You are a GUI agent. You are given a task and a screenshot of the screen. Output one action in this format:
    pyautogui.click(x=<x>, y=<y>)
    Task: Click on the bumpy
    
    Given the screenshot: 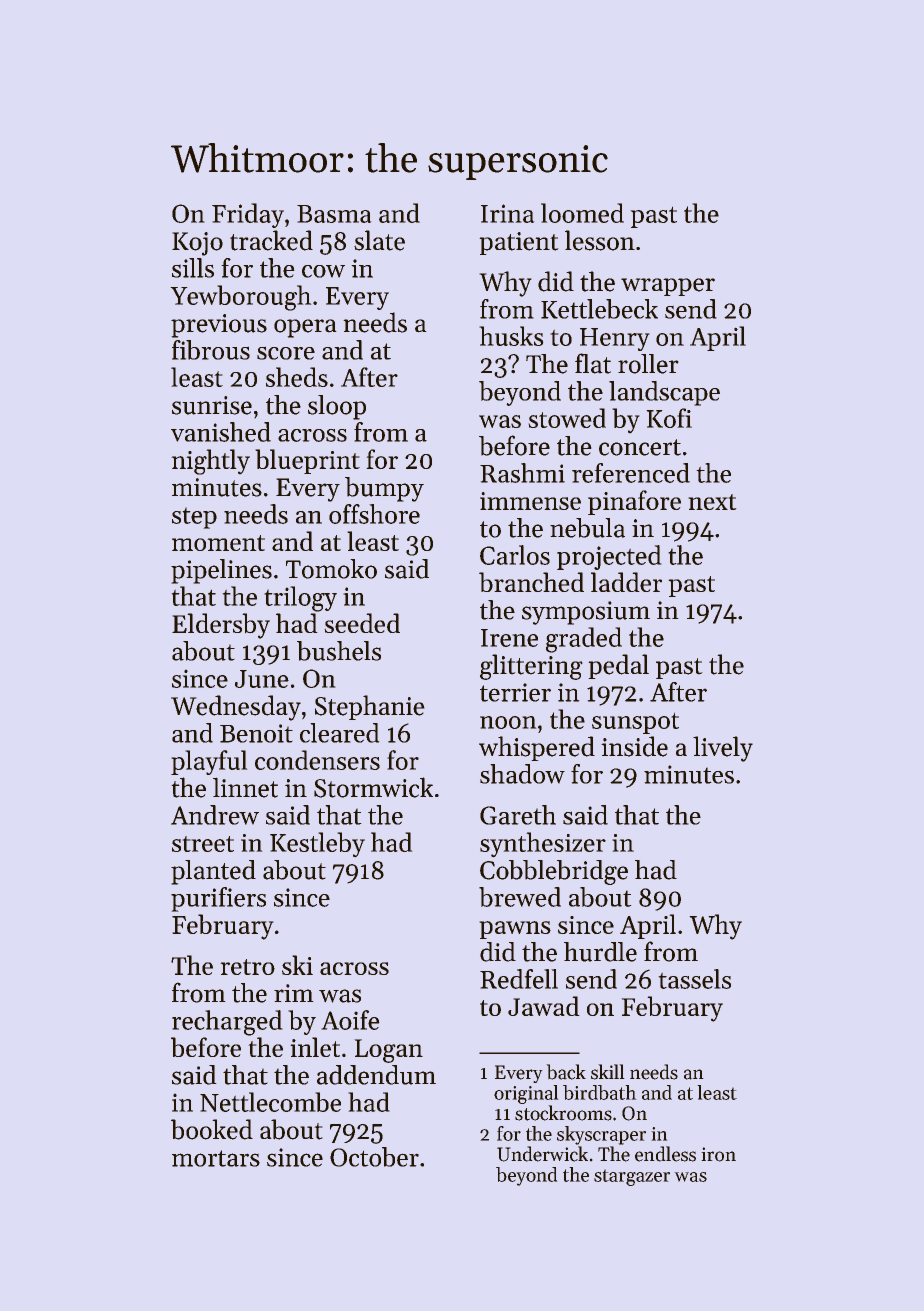 What is the action you would take?
    pyautogui.click(x=384, y=489)
